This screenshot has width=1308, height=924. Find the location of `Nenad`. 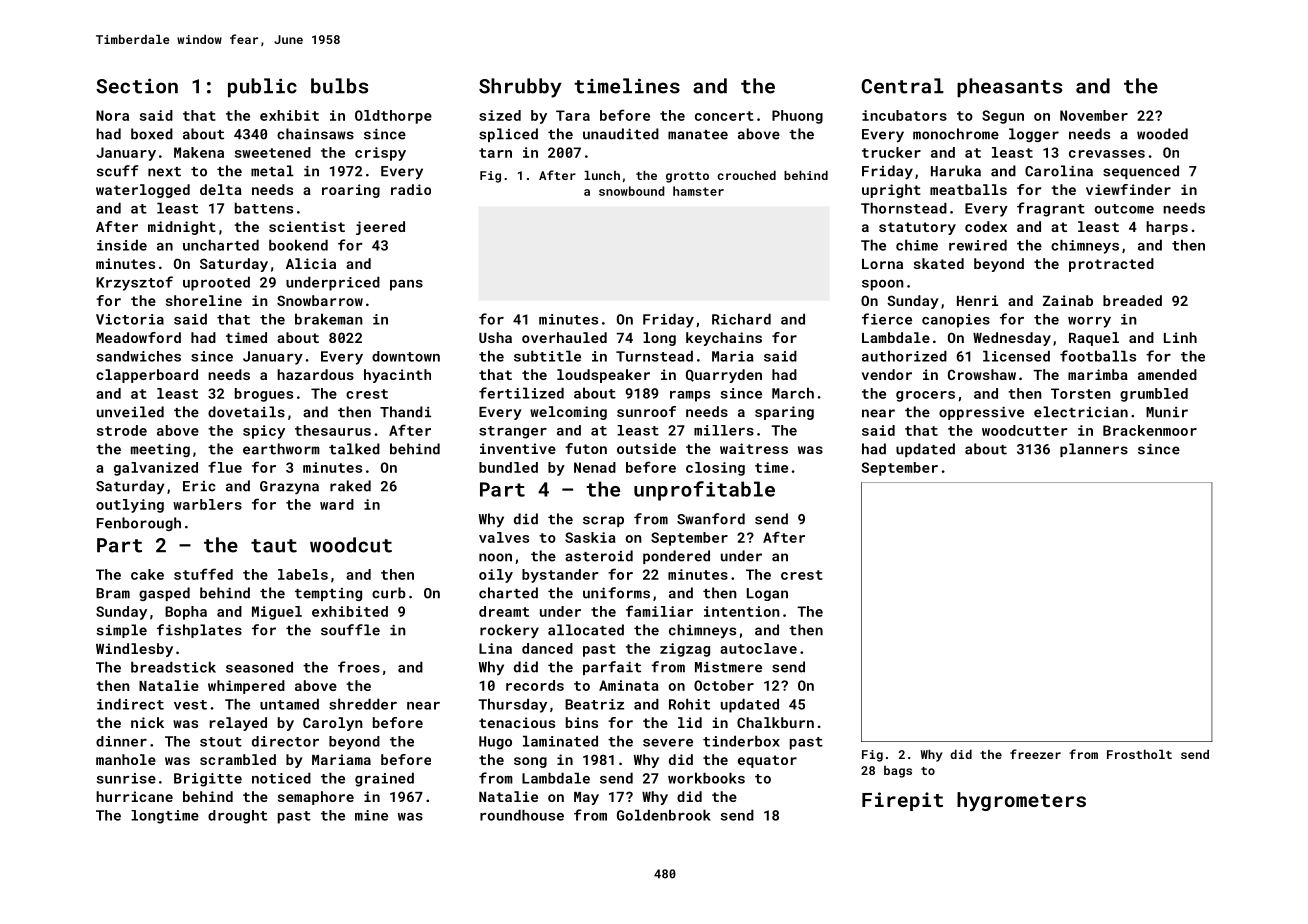

Nenad is located at coordinates (595, 467).
